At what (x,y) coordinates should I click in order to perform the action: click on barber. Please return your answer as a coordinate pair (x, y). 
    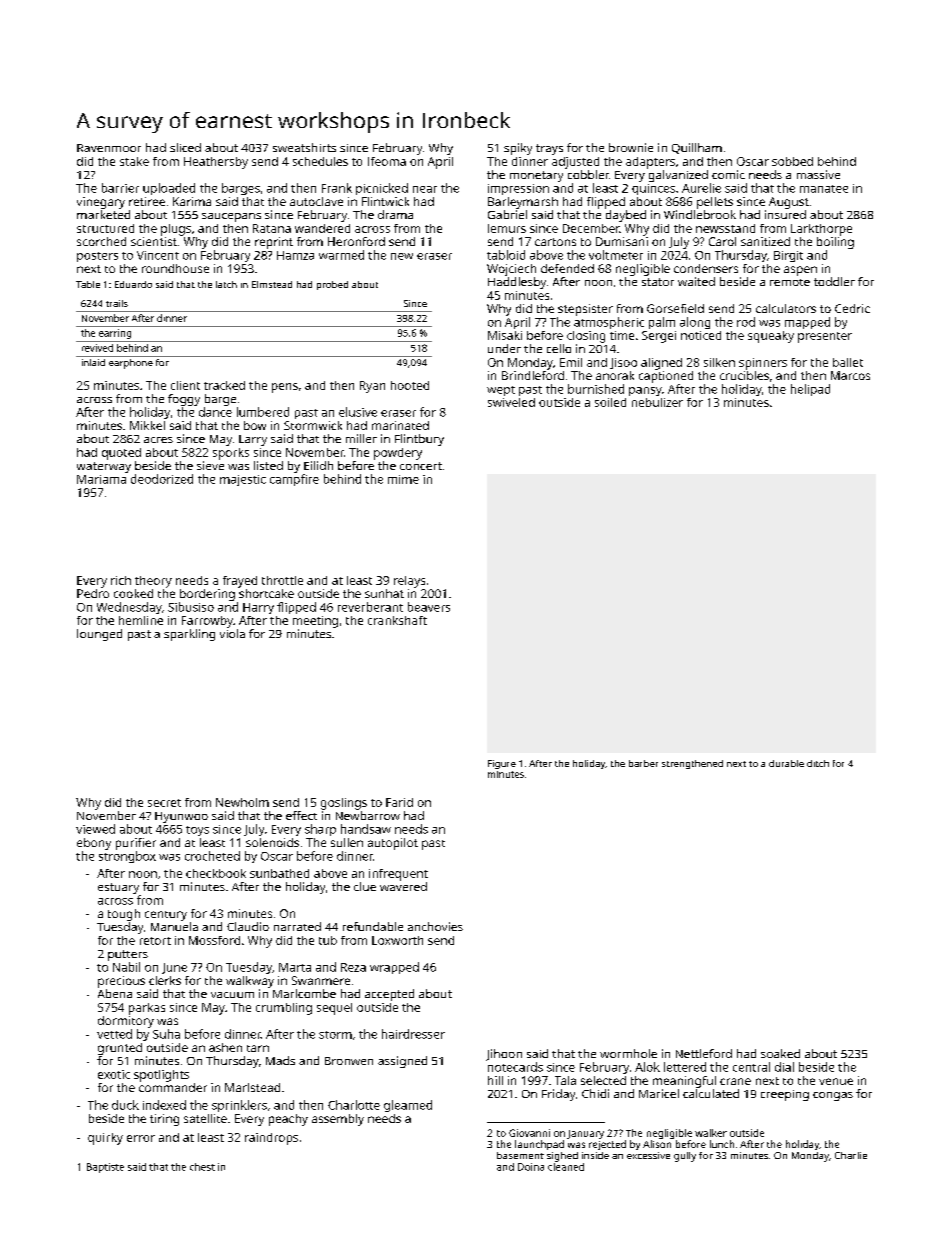
    Looking at the image, I should click on (643, 763).
